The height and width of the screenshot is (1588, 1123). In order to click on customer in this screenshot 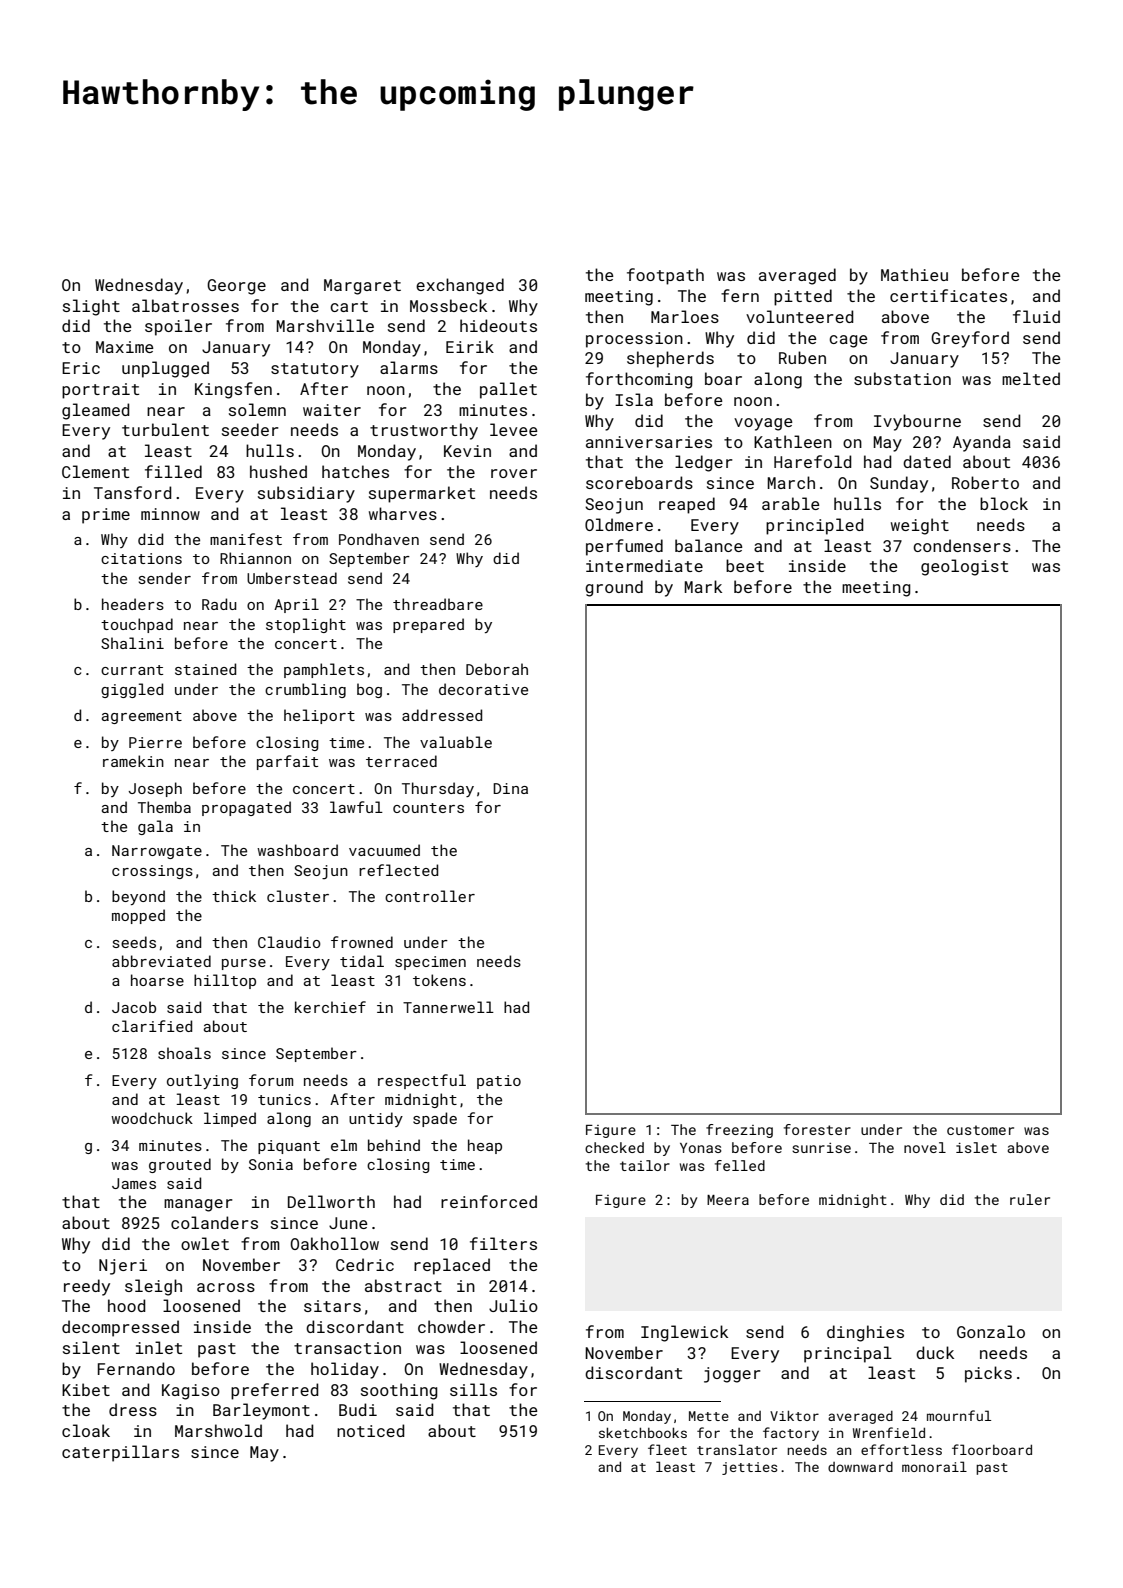, I will do `click(980, 1130)`.
